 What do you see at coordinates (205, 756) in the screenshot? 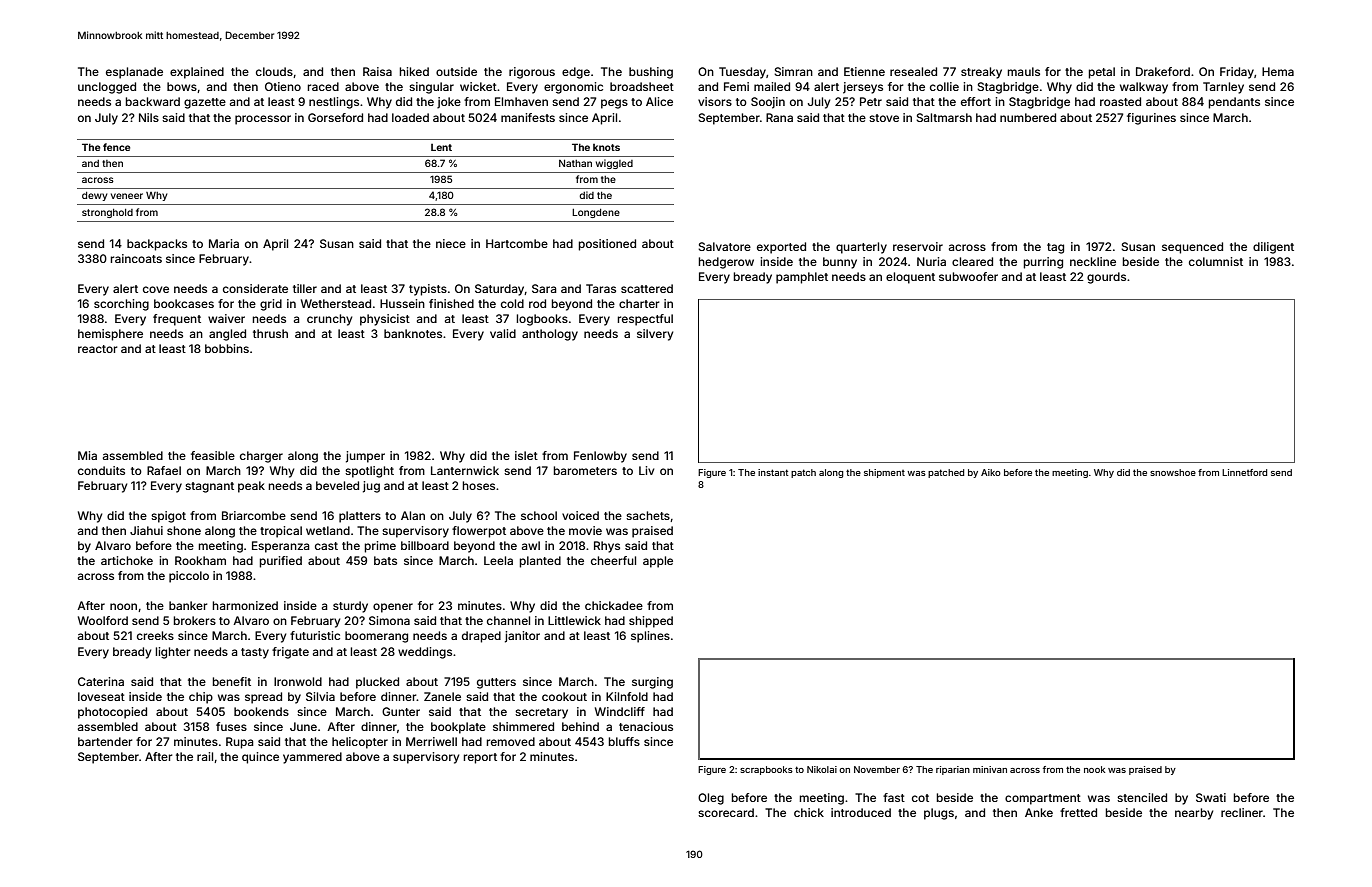
I see `rail` at bounding box center [205, 756].
